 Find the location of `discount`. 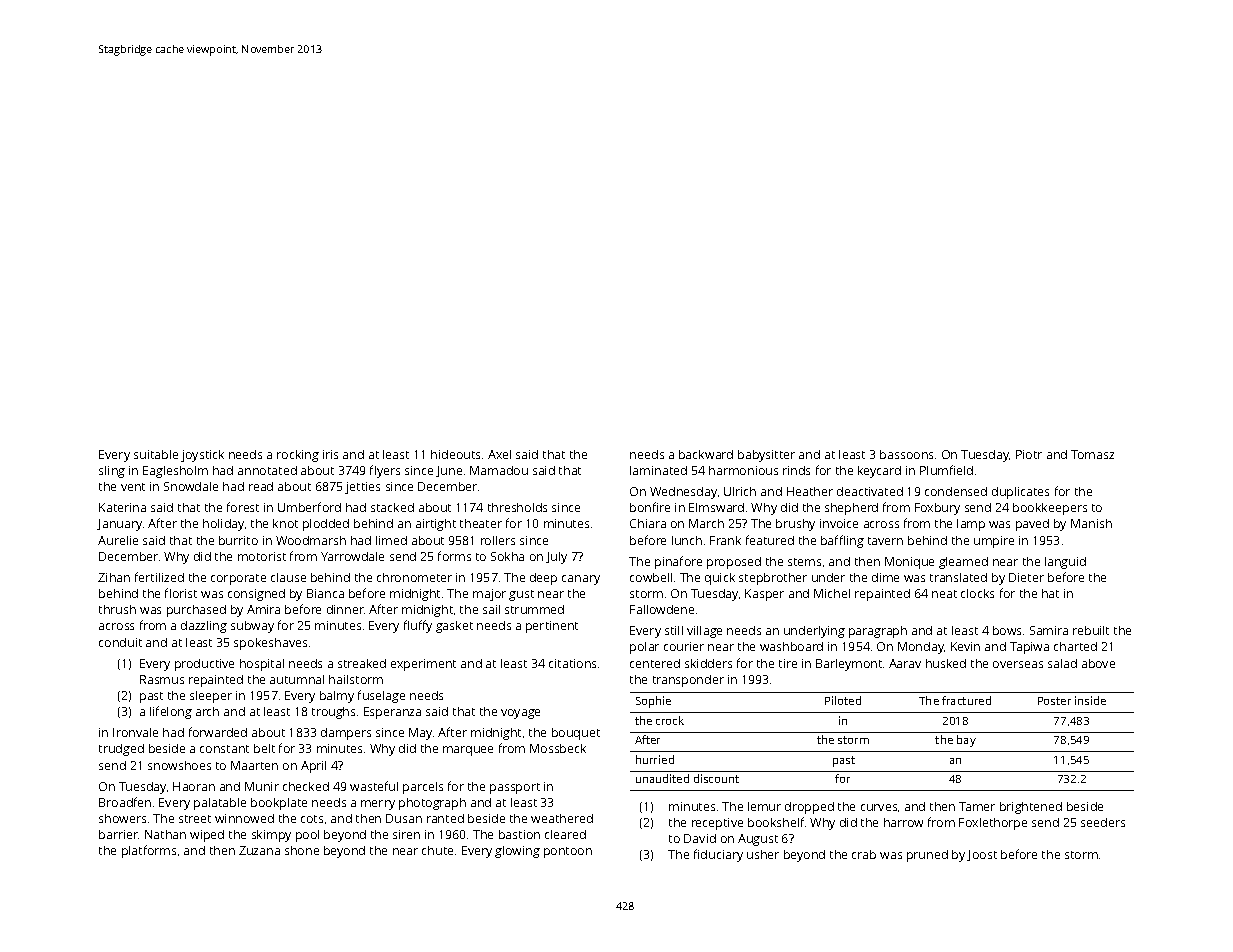

discount is located at coordinates (716, 778).
